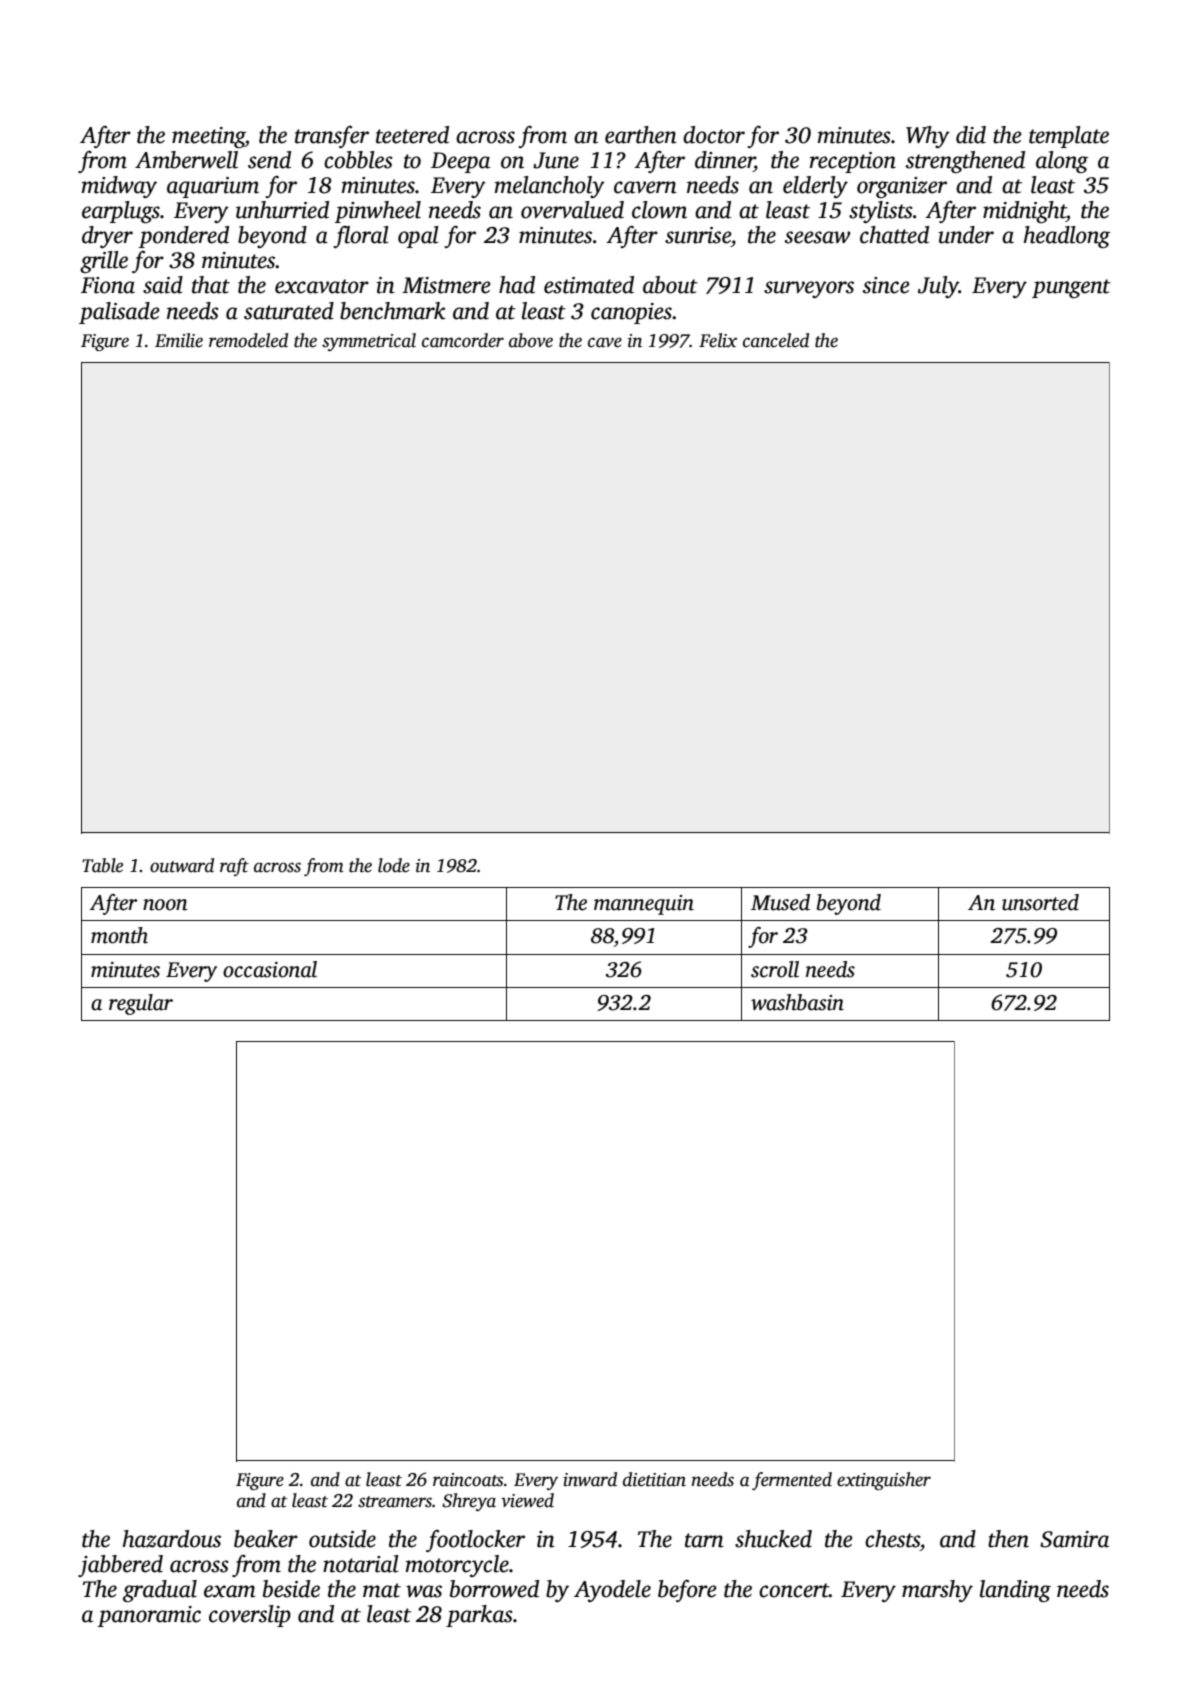  Describe the element at coordinates (780, 902) in the screenshot. I see `Mused` at that location.
